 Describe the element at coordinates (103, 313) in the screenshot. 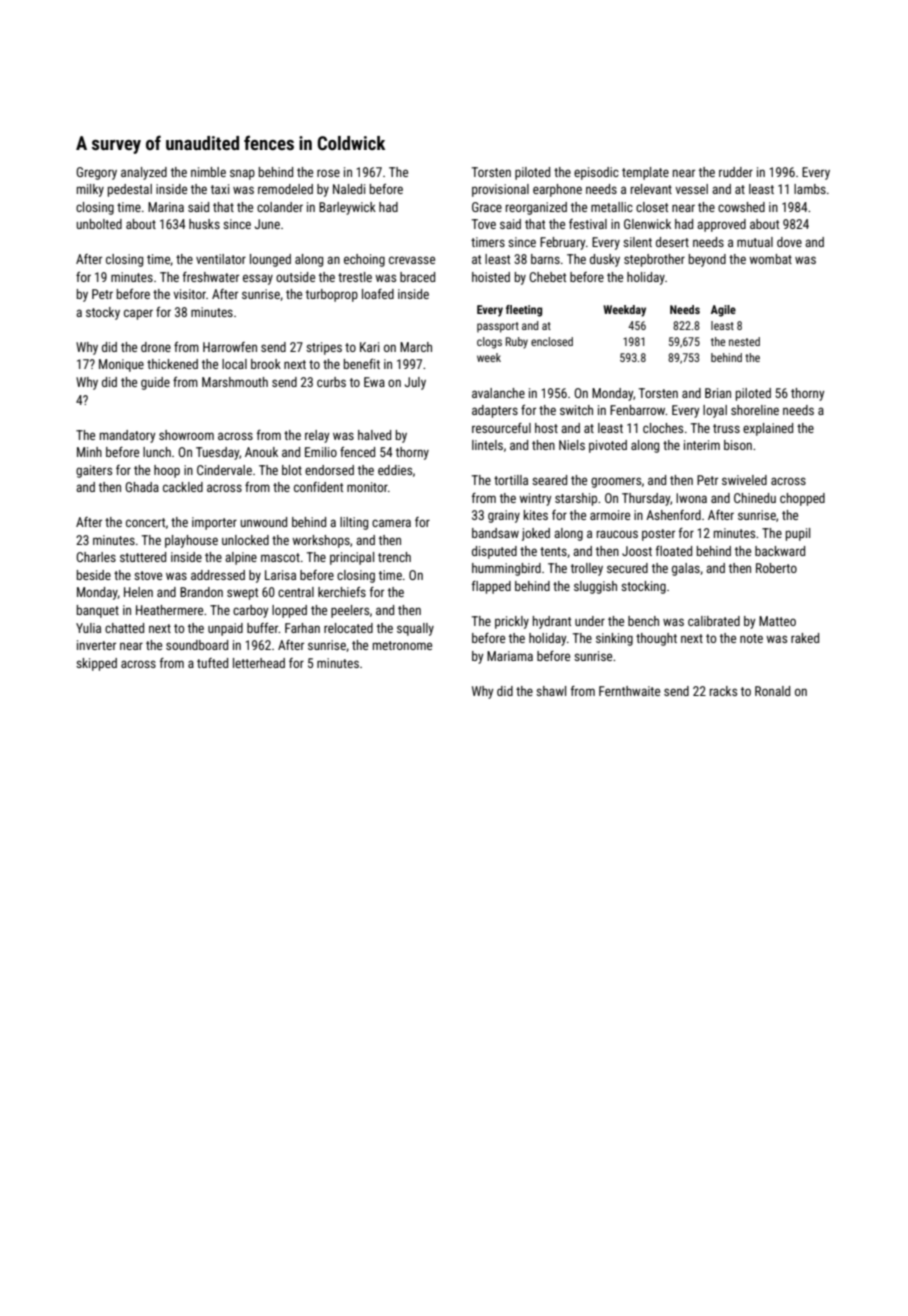

I see `stocky` at that location.
